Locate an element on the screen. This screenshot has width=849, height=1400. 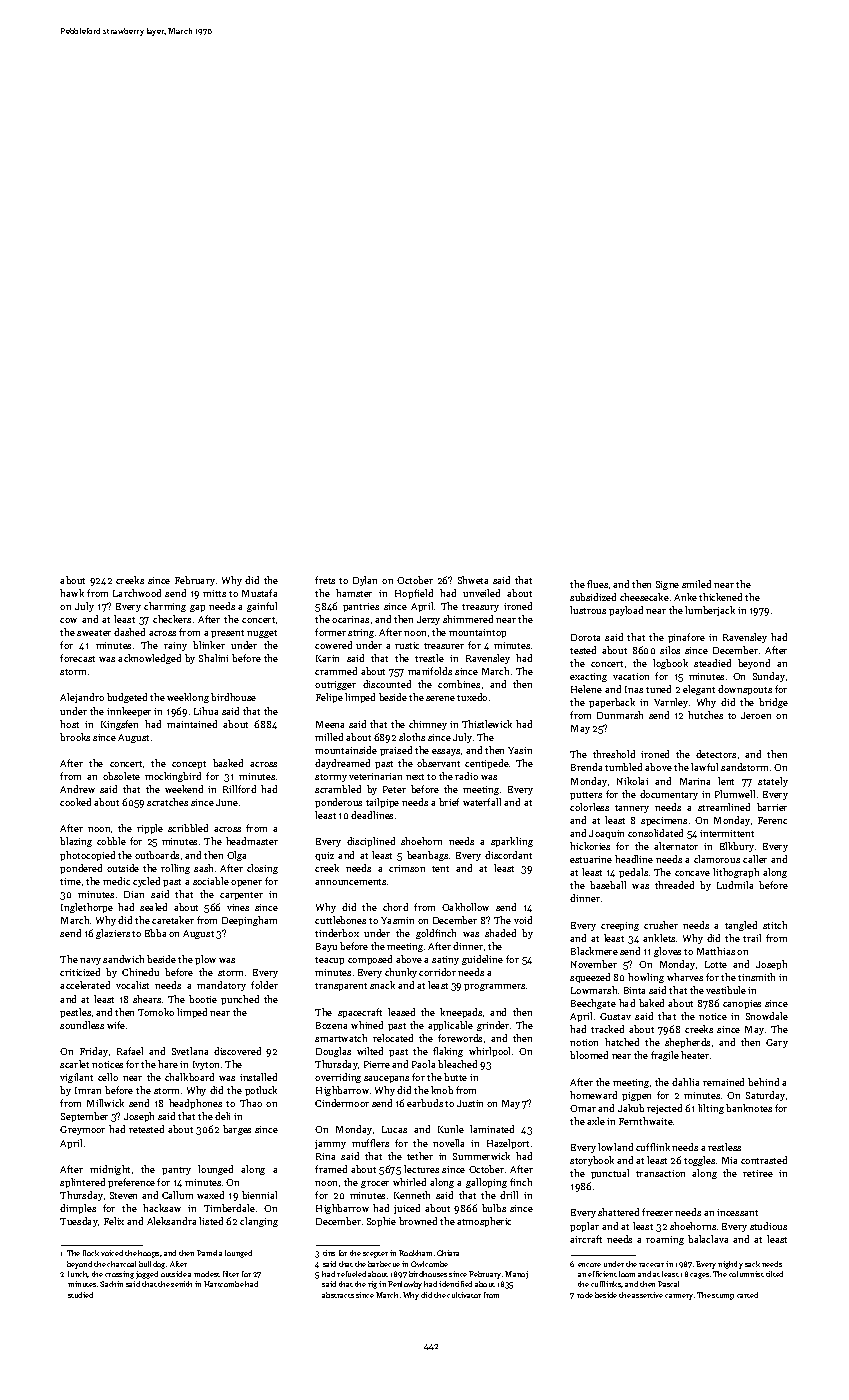
zenith is located at coordinates (181, 1284).
